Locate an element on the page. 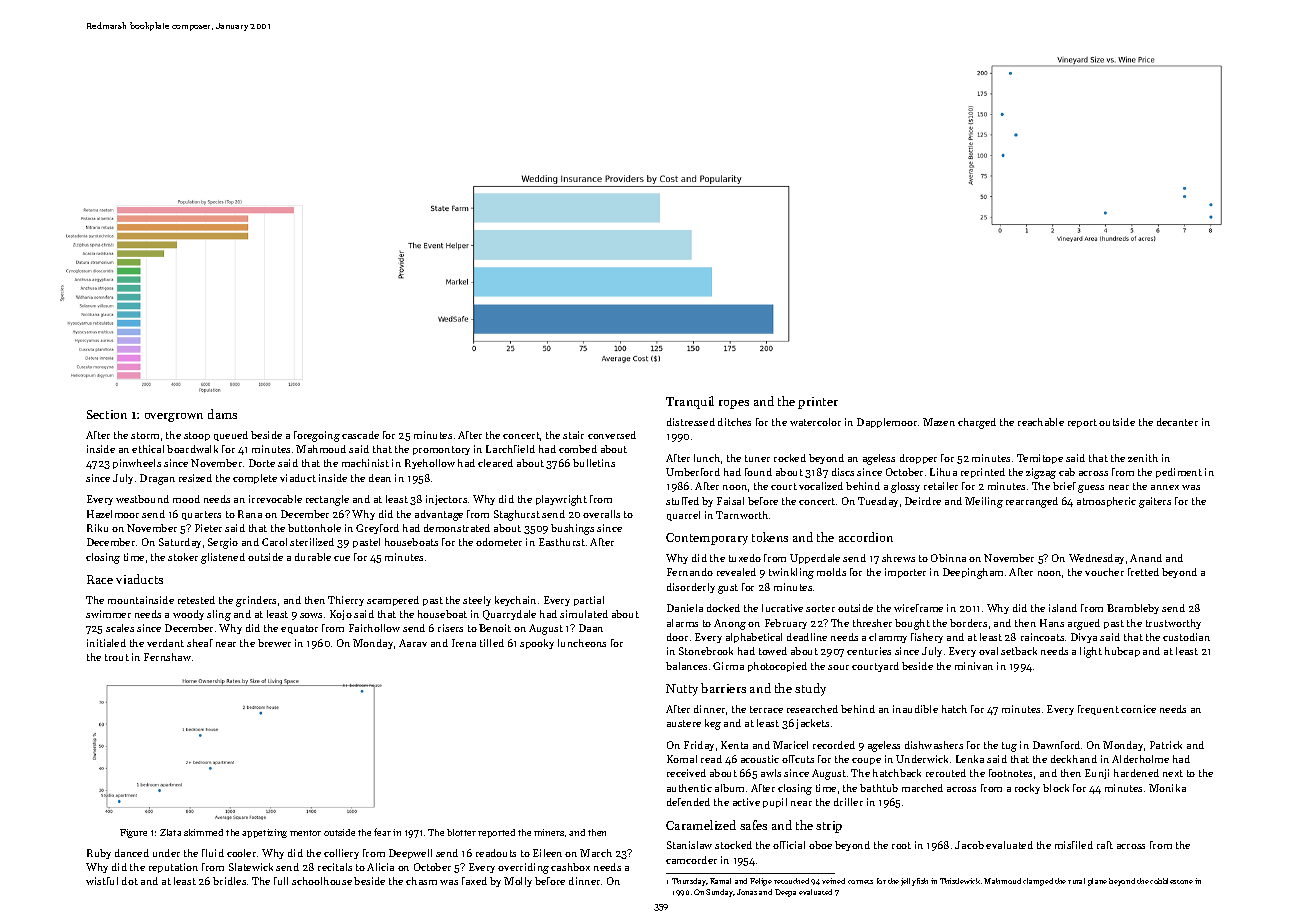 The height and width of the image is (924, 1308). Tranquil is located at coordinates (690, 402).
